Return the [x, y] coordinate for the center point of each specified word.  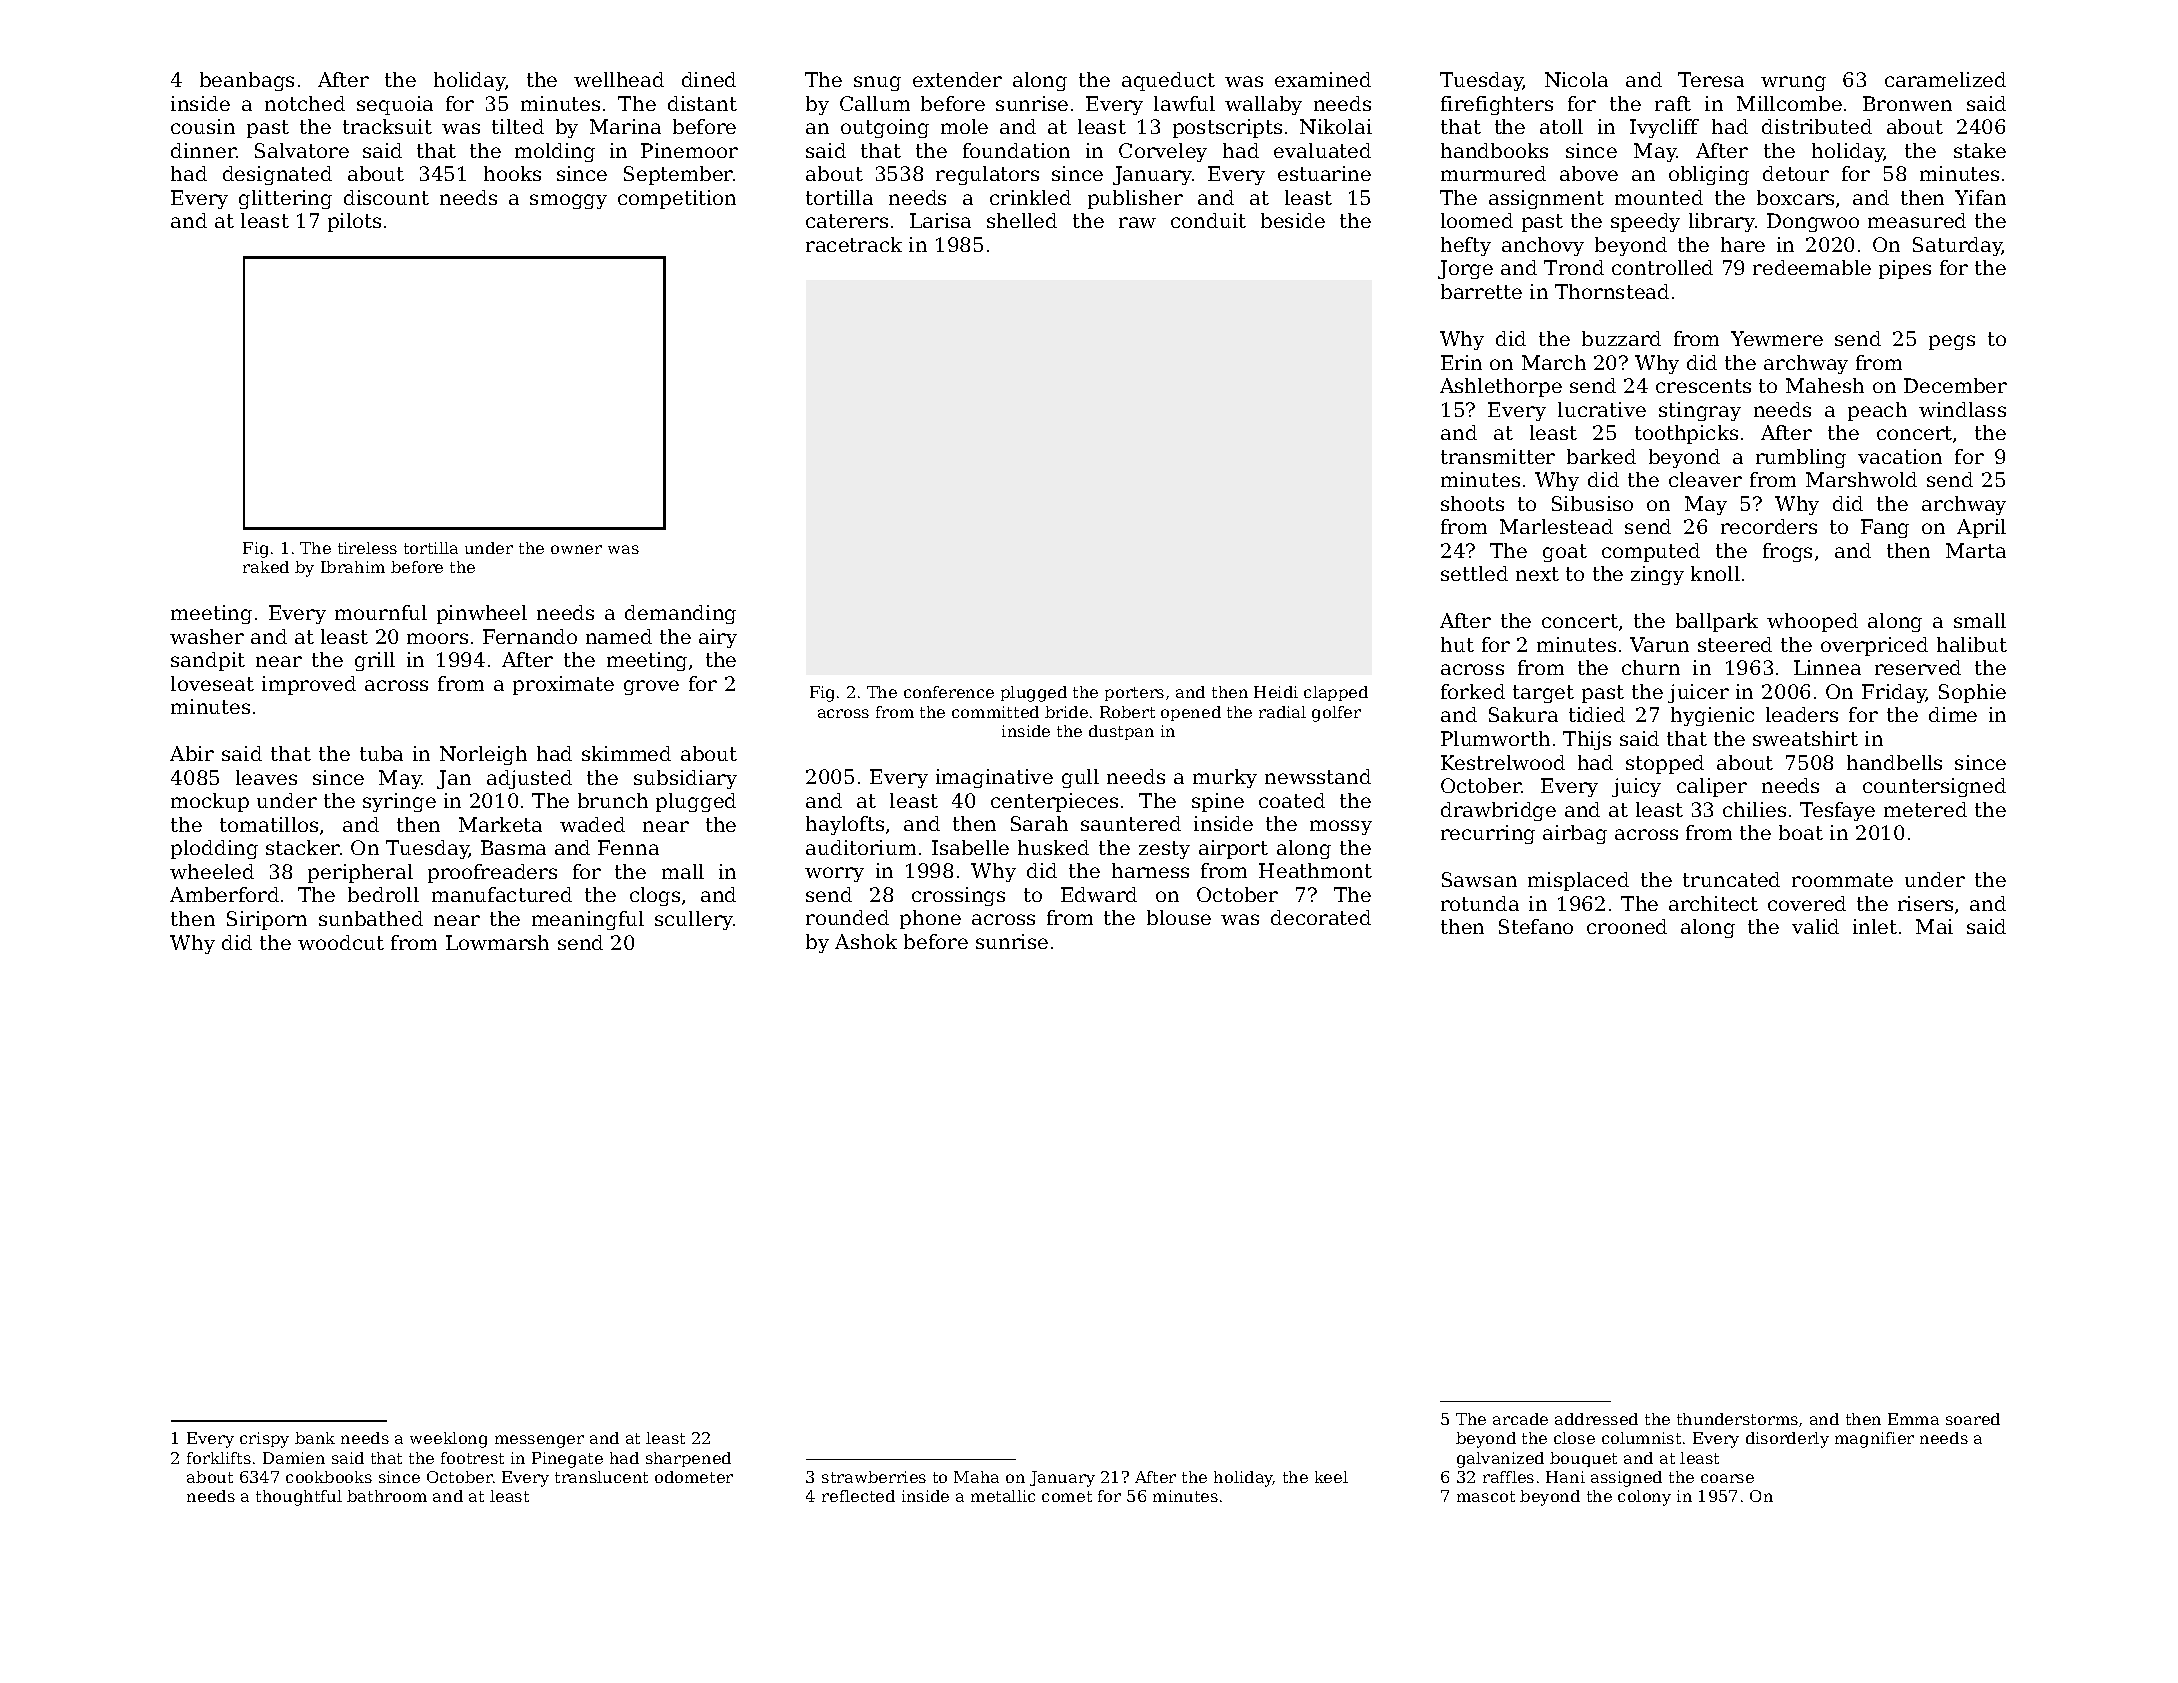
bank [315, 1438]
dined [709, 79]
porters [1134, 694]
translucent [601, 1477]
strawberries [874, 1477]
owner [576, 549]
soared [1973, 1419]
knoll [1715, 573]
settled [1474, 573]
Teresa [1711, 79]
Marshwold [1861, 479]
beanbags [247, 81]
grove [651, 687]
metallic [1003, 1496]
